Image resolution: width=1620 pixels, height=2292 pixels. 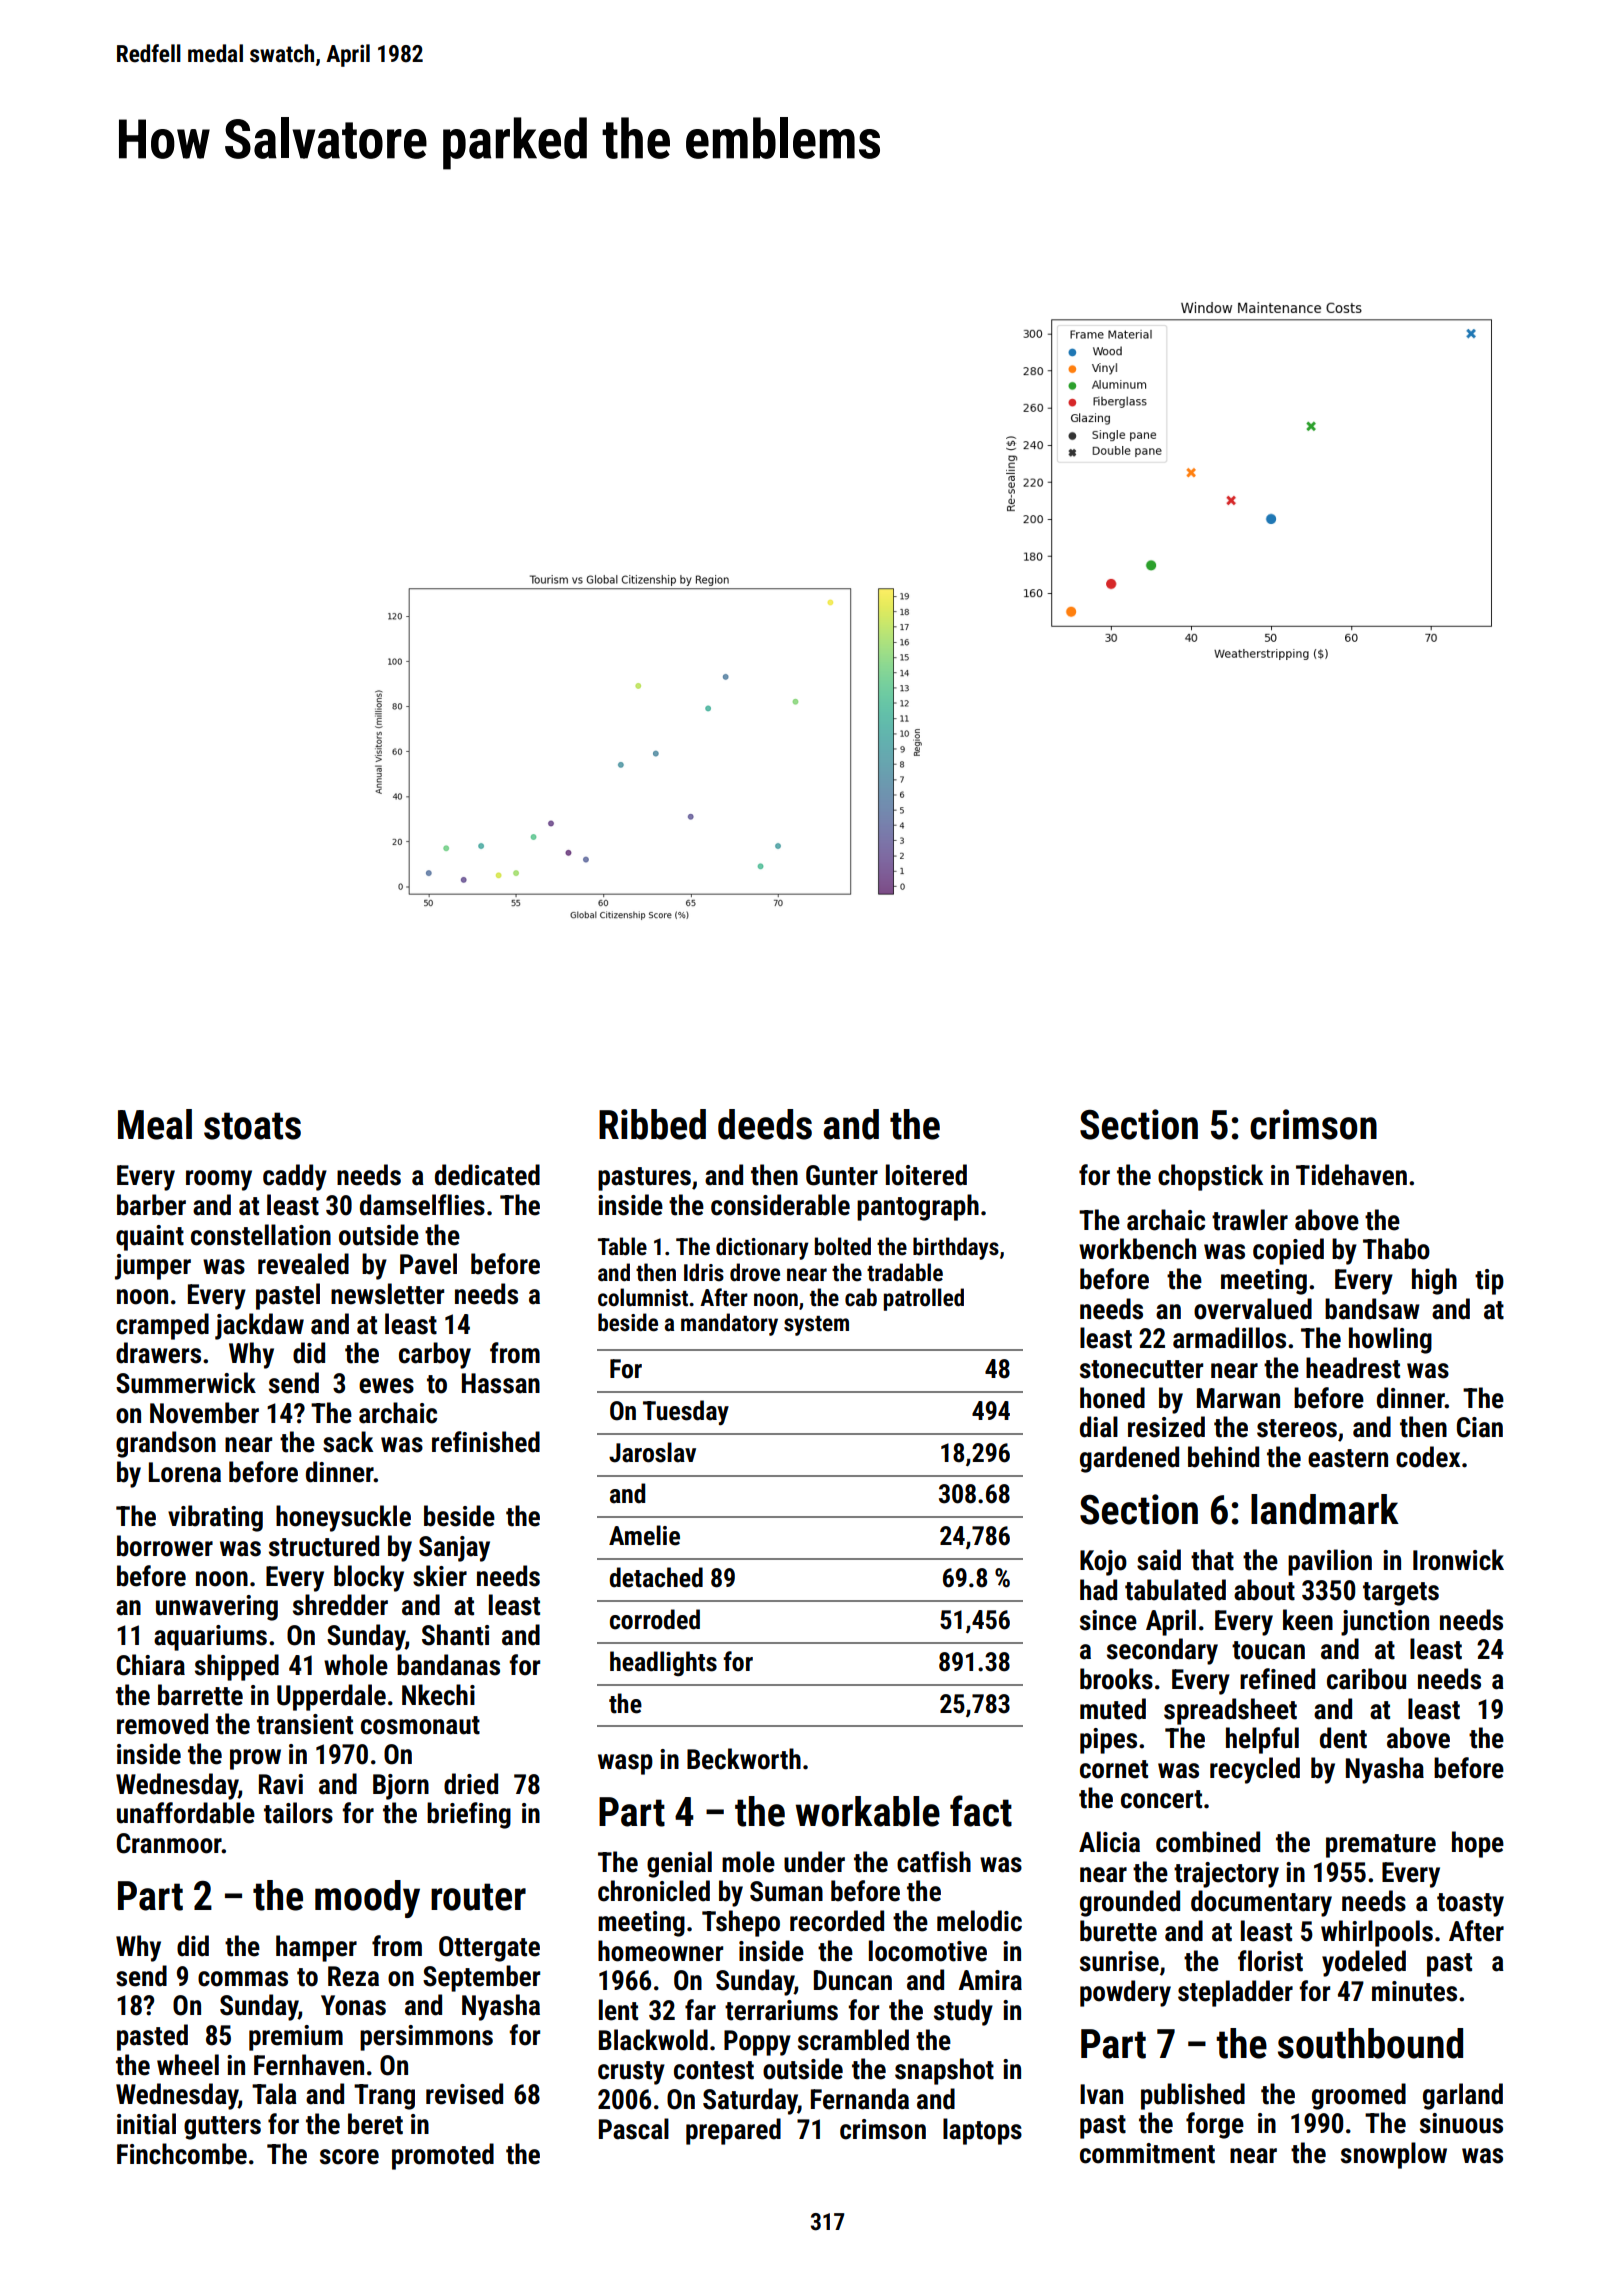 What do you see at coordinates (188, 2065) in the document?
I see `wheel` at bounding box center [188, 2065].
